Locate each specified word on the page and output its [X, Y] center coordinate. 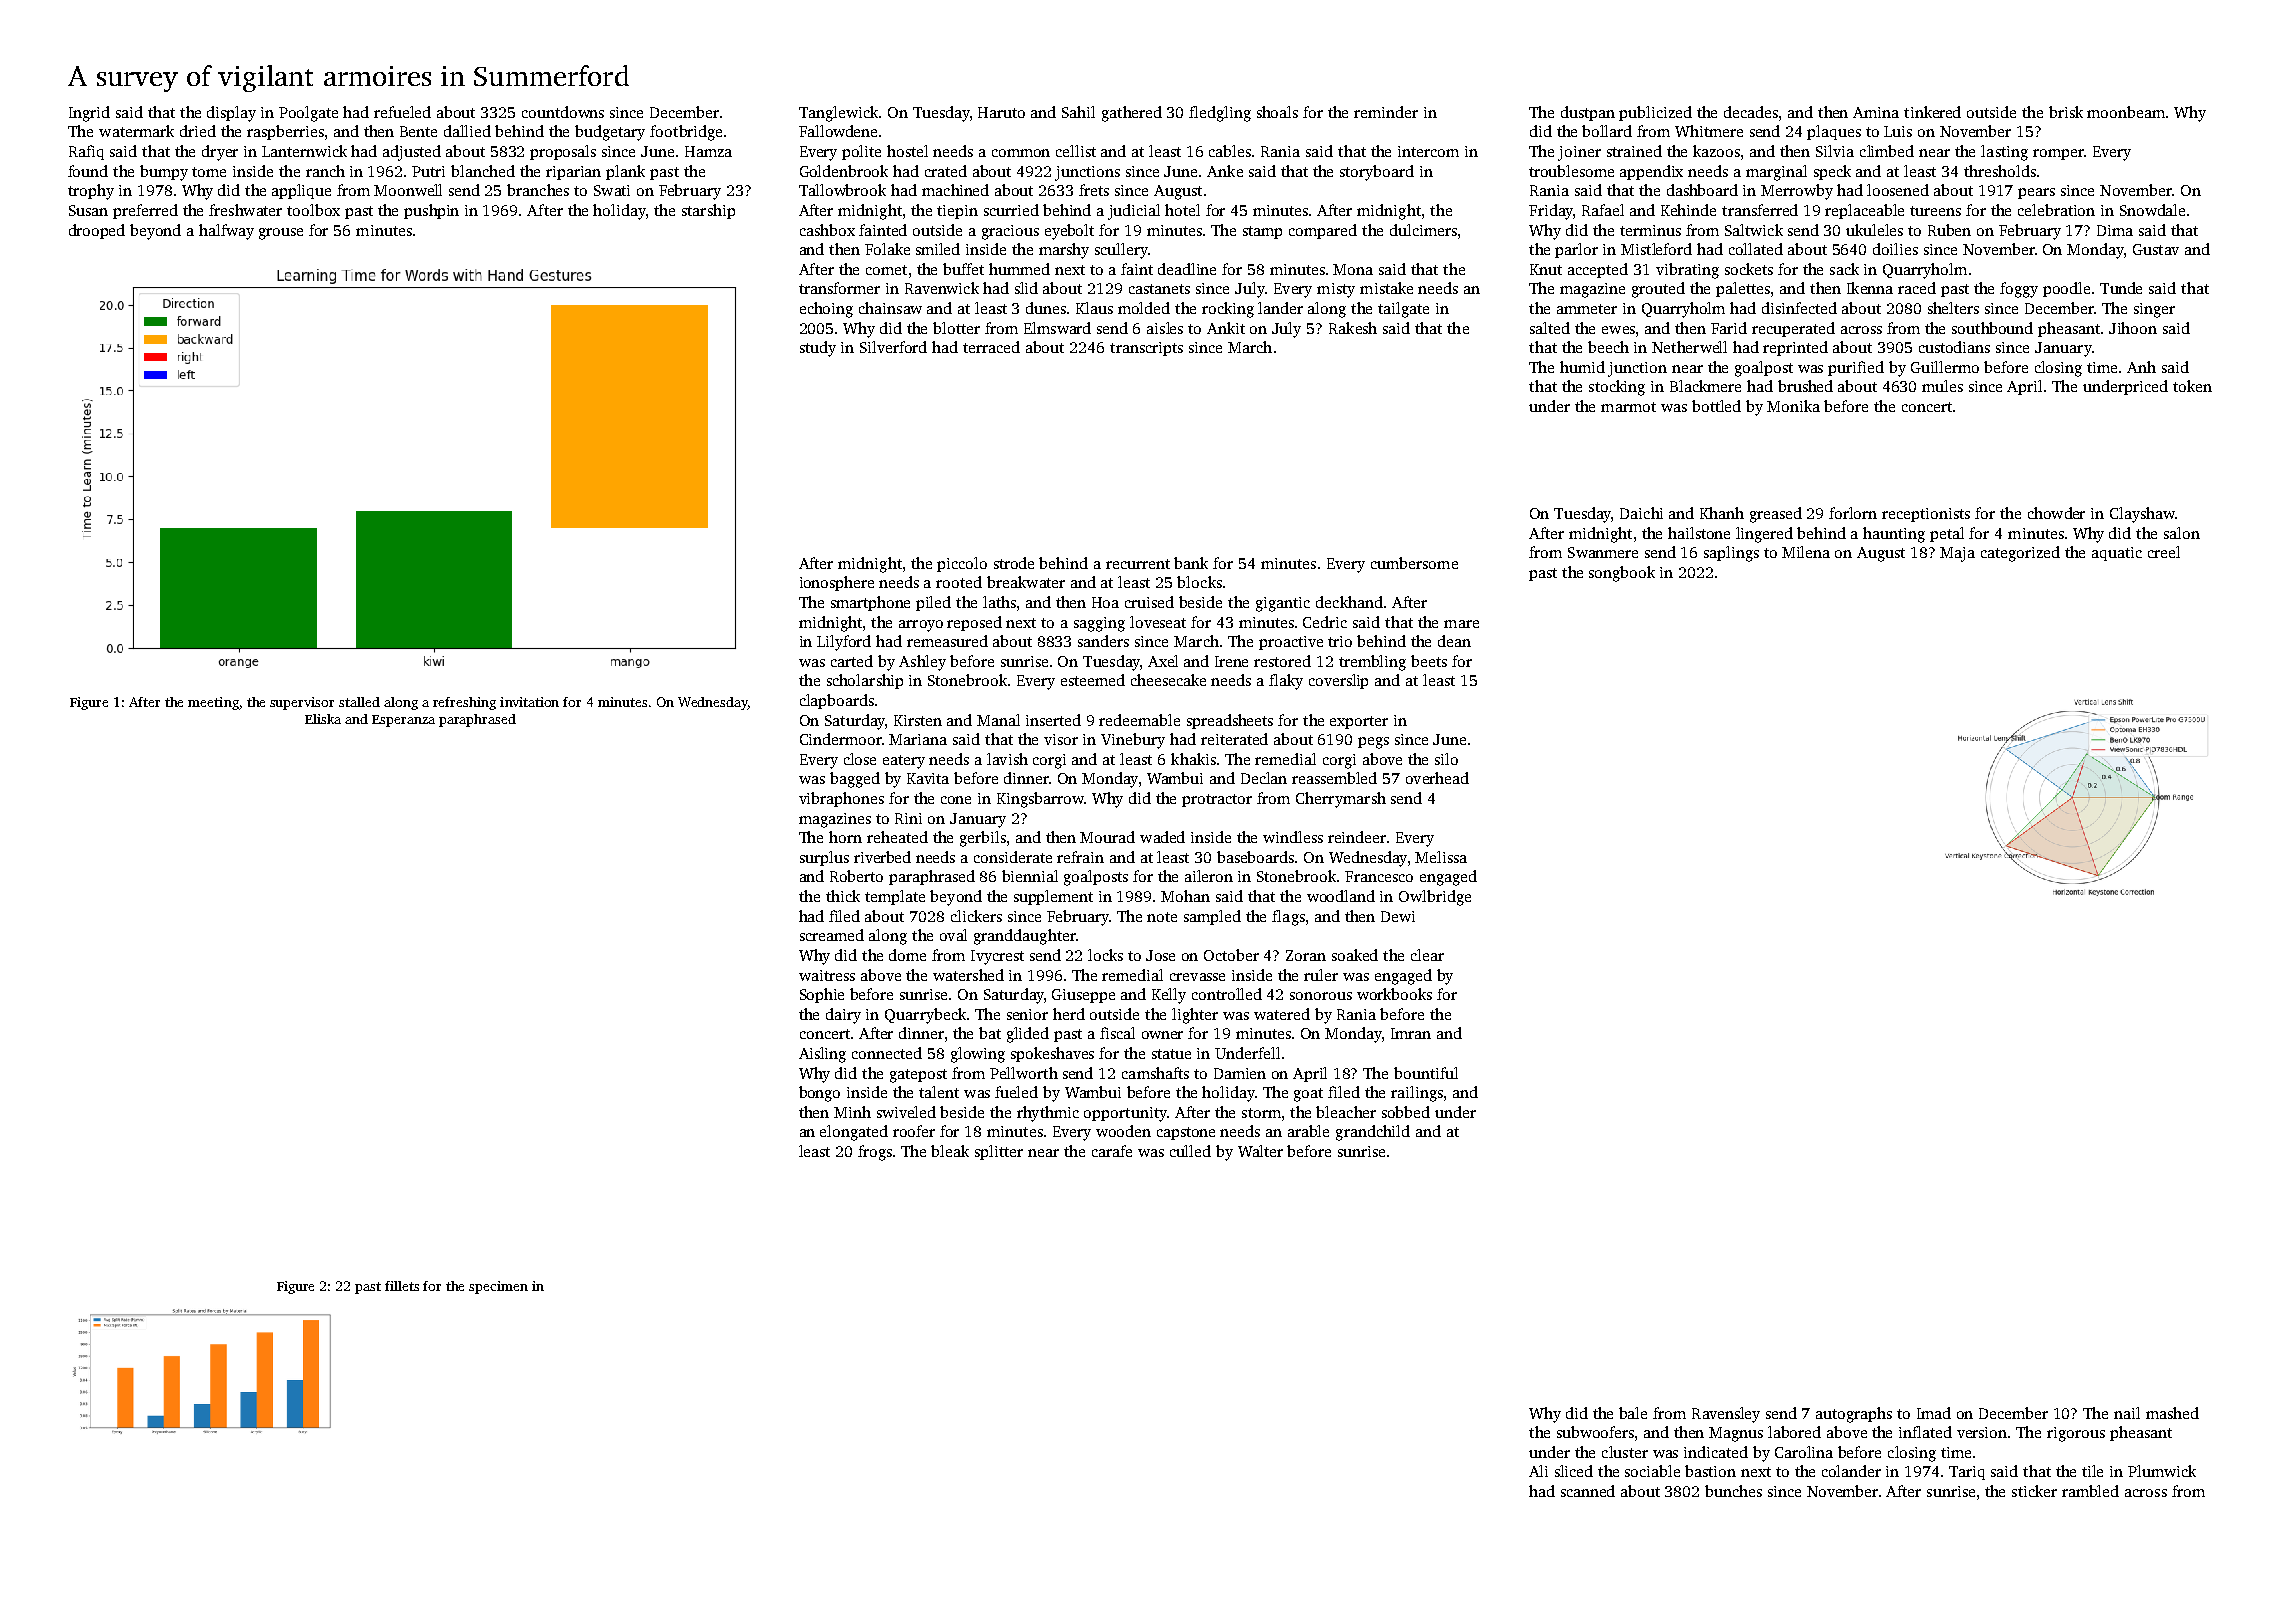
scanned [1588, 1491]
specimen [498, 1287]
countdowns [563, 112]
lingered [1764, 535]
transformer [839, 288]
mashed [2172, 1413]
